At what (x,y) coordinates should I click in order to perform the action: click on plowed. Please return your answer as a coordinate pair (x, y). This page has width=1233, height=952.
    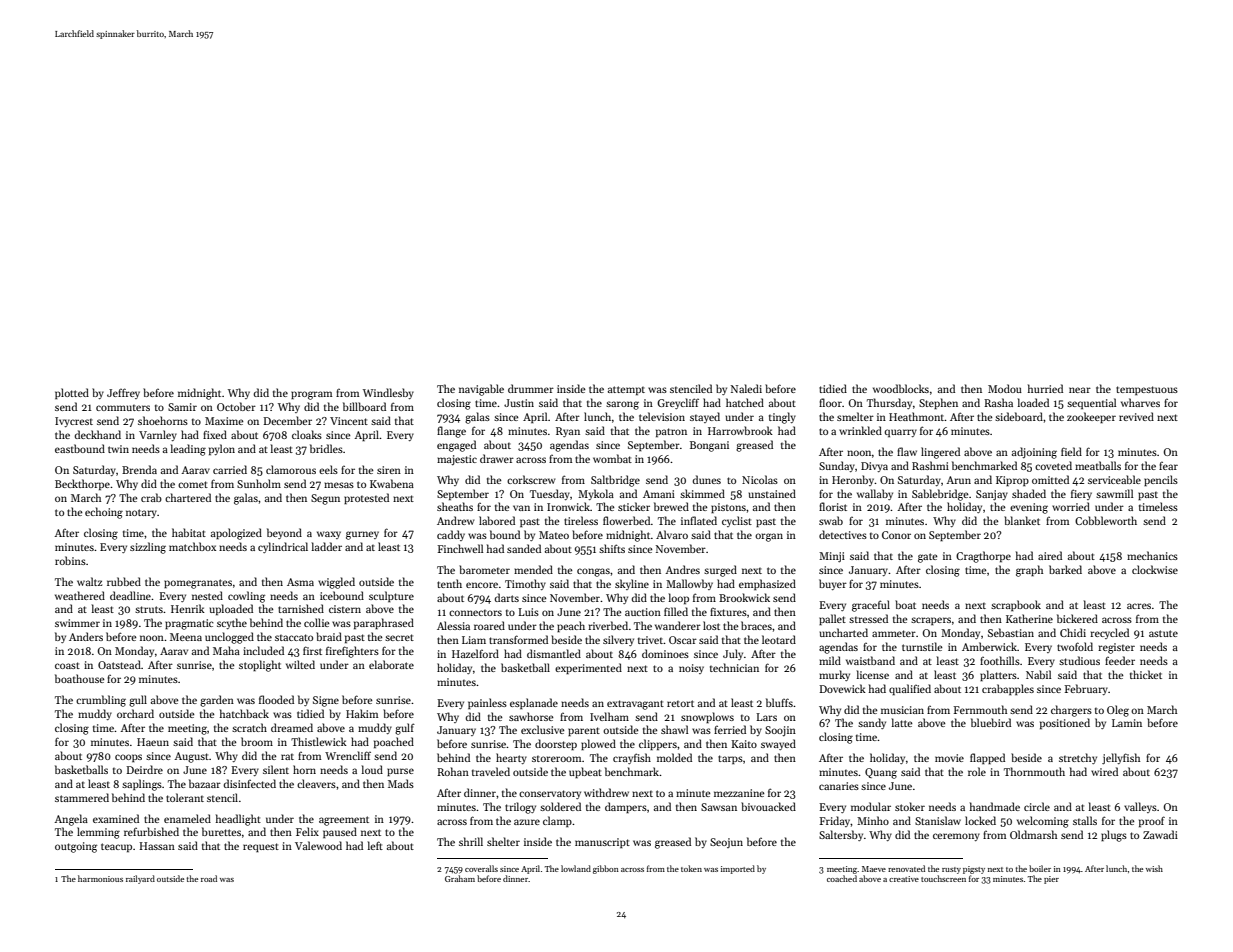
    Looking at the image, I should click on (598, 745).
